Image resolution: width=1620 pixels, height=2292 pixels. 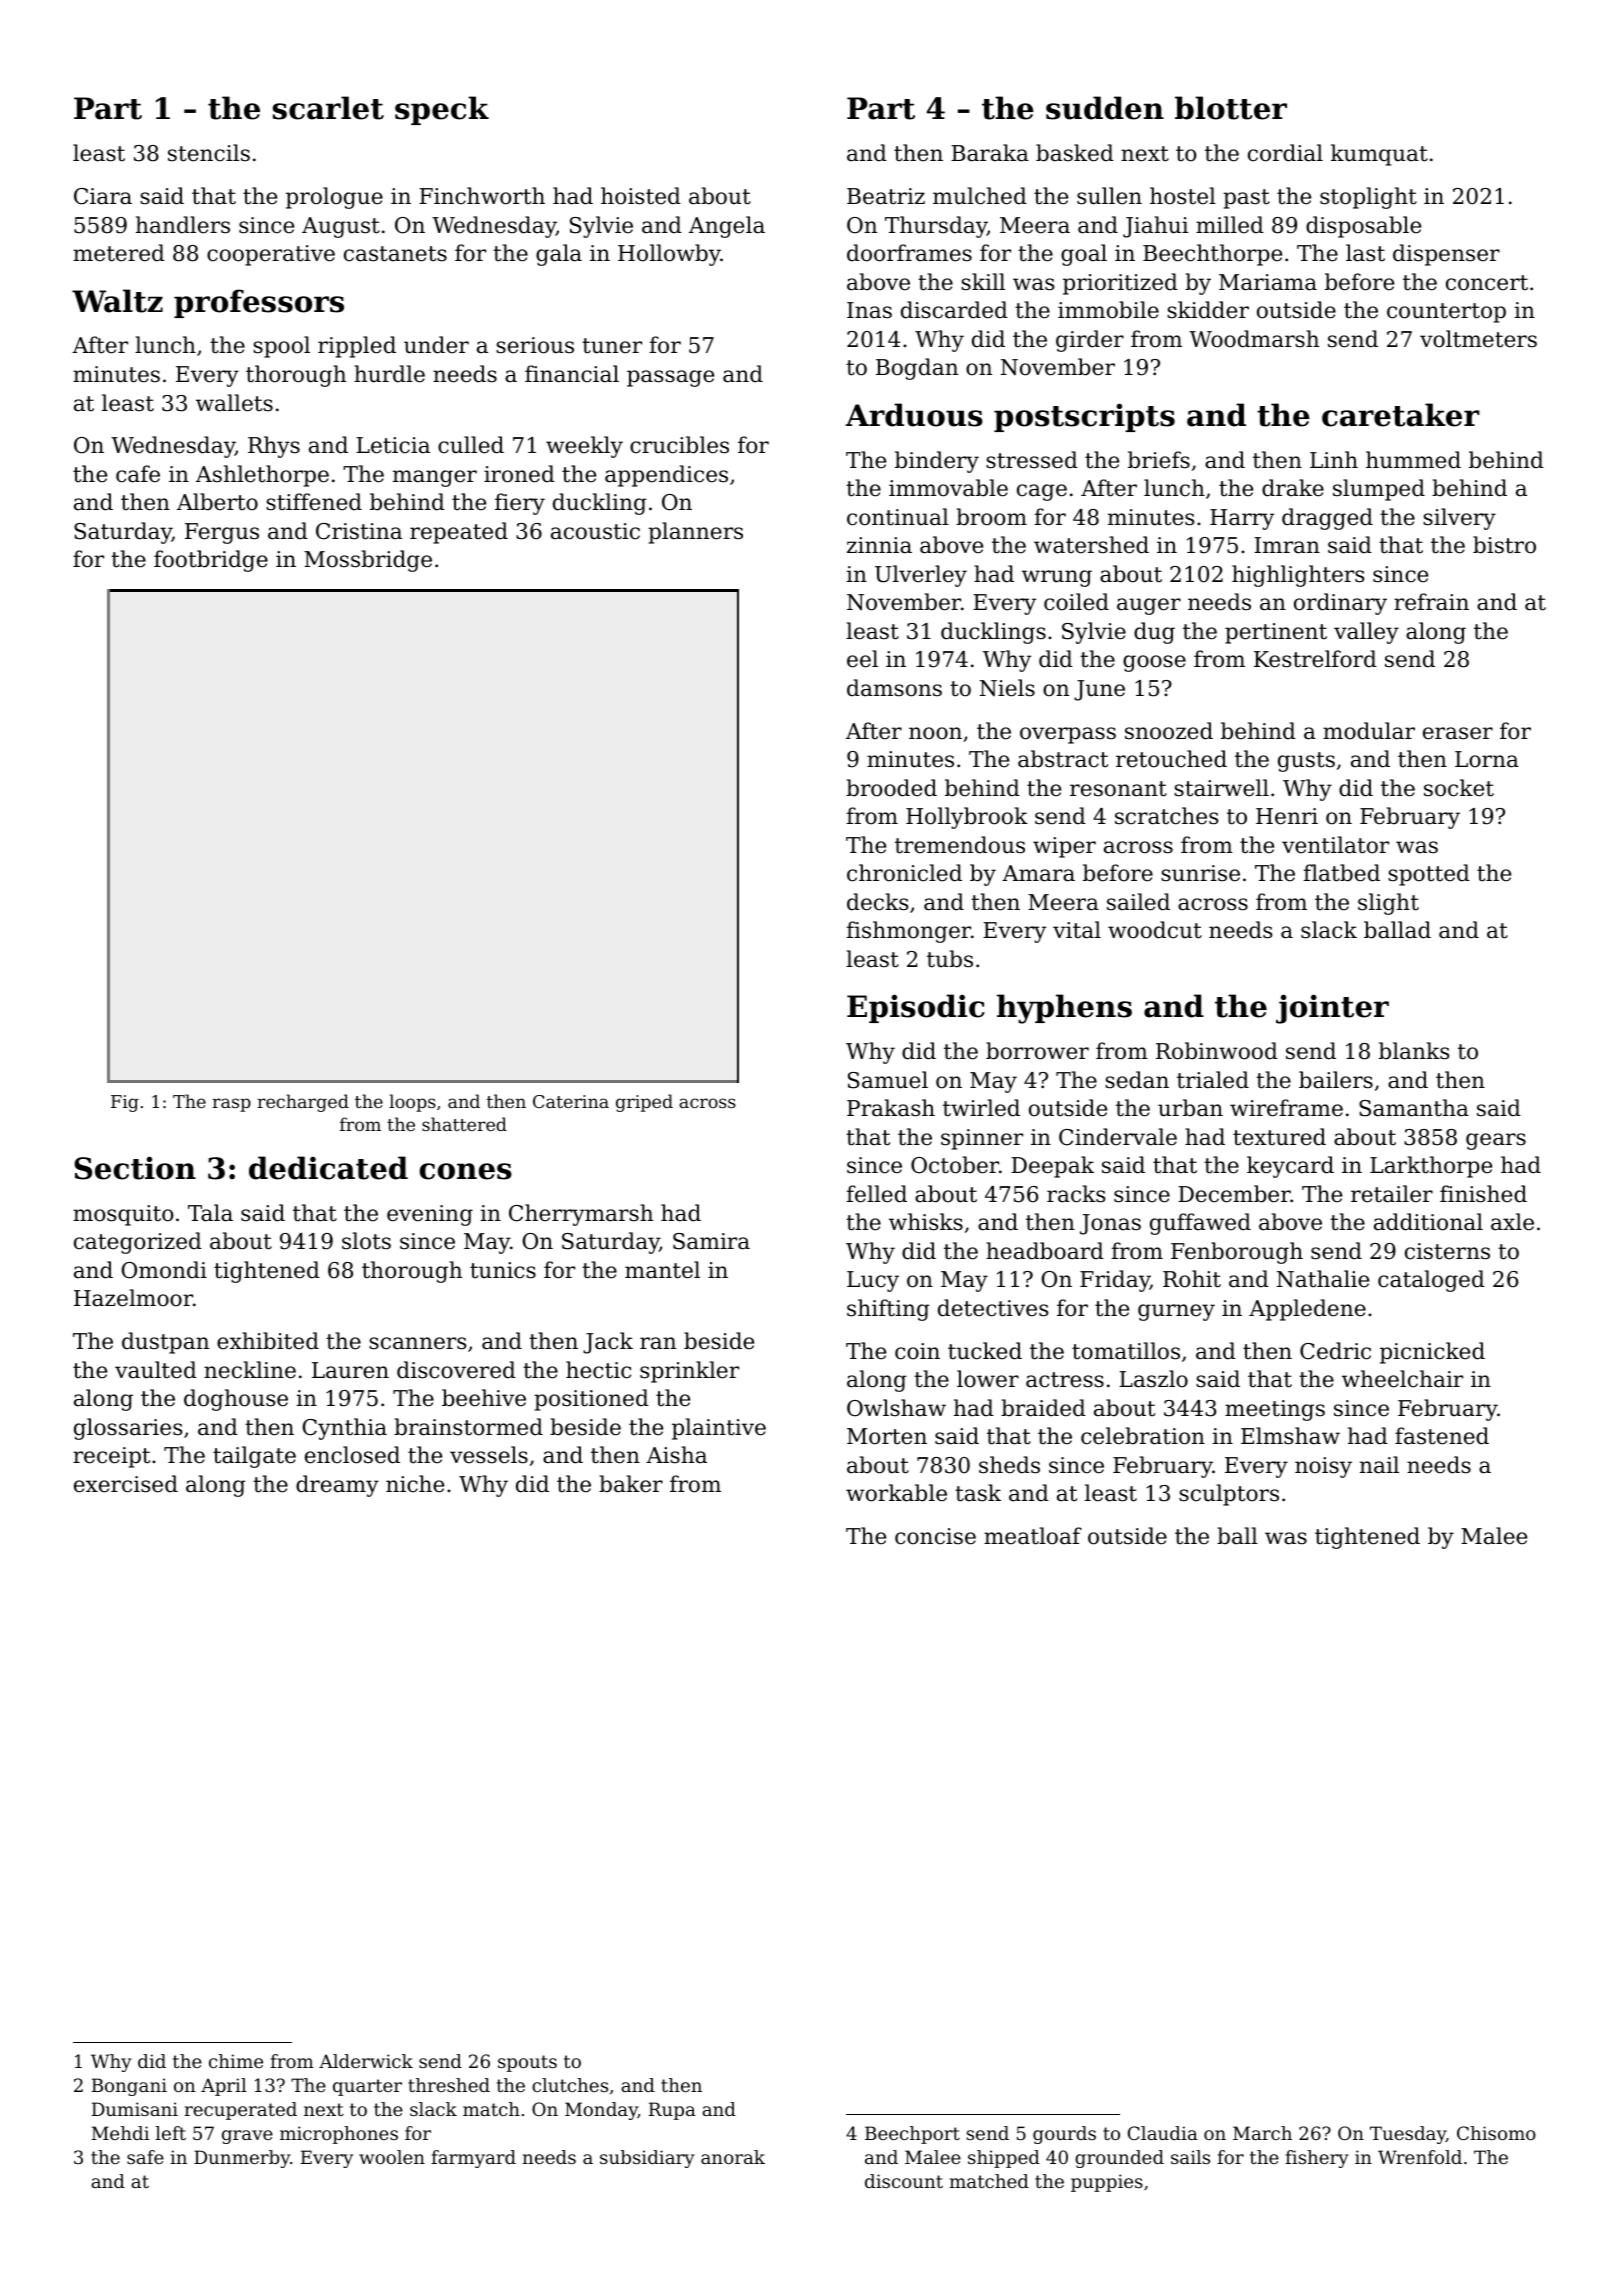 I want to click on Rupa, so click(x=672, y=2111).
